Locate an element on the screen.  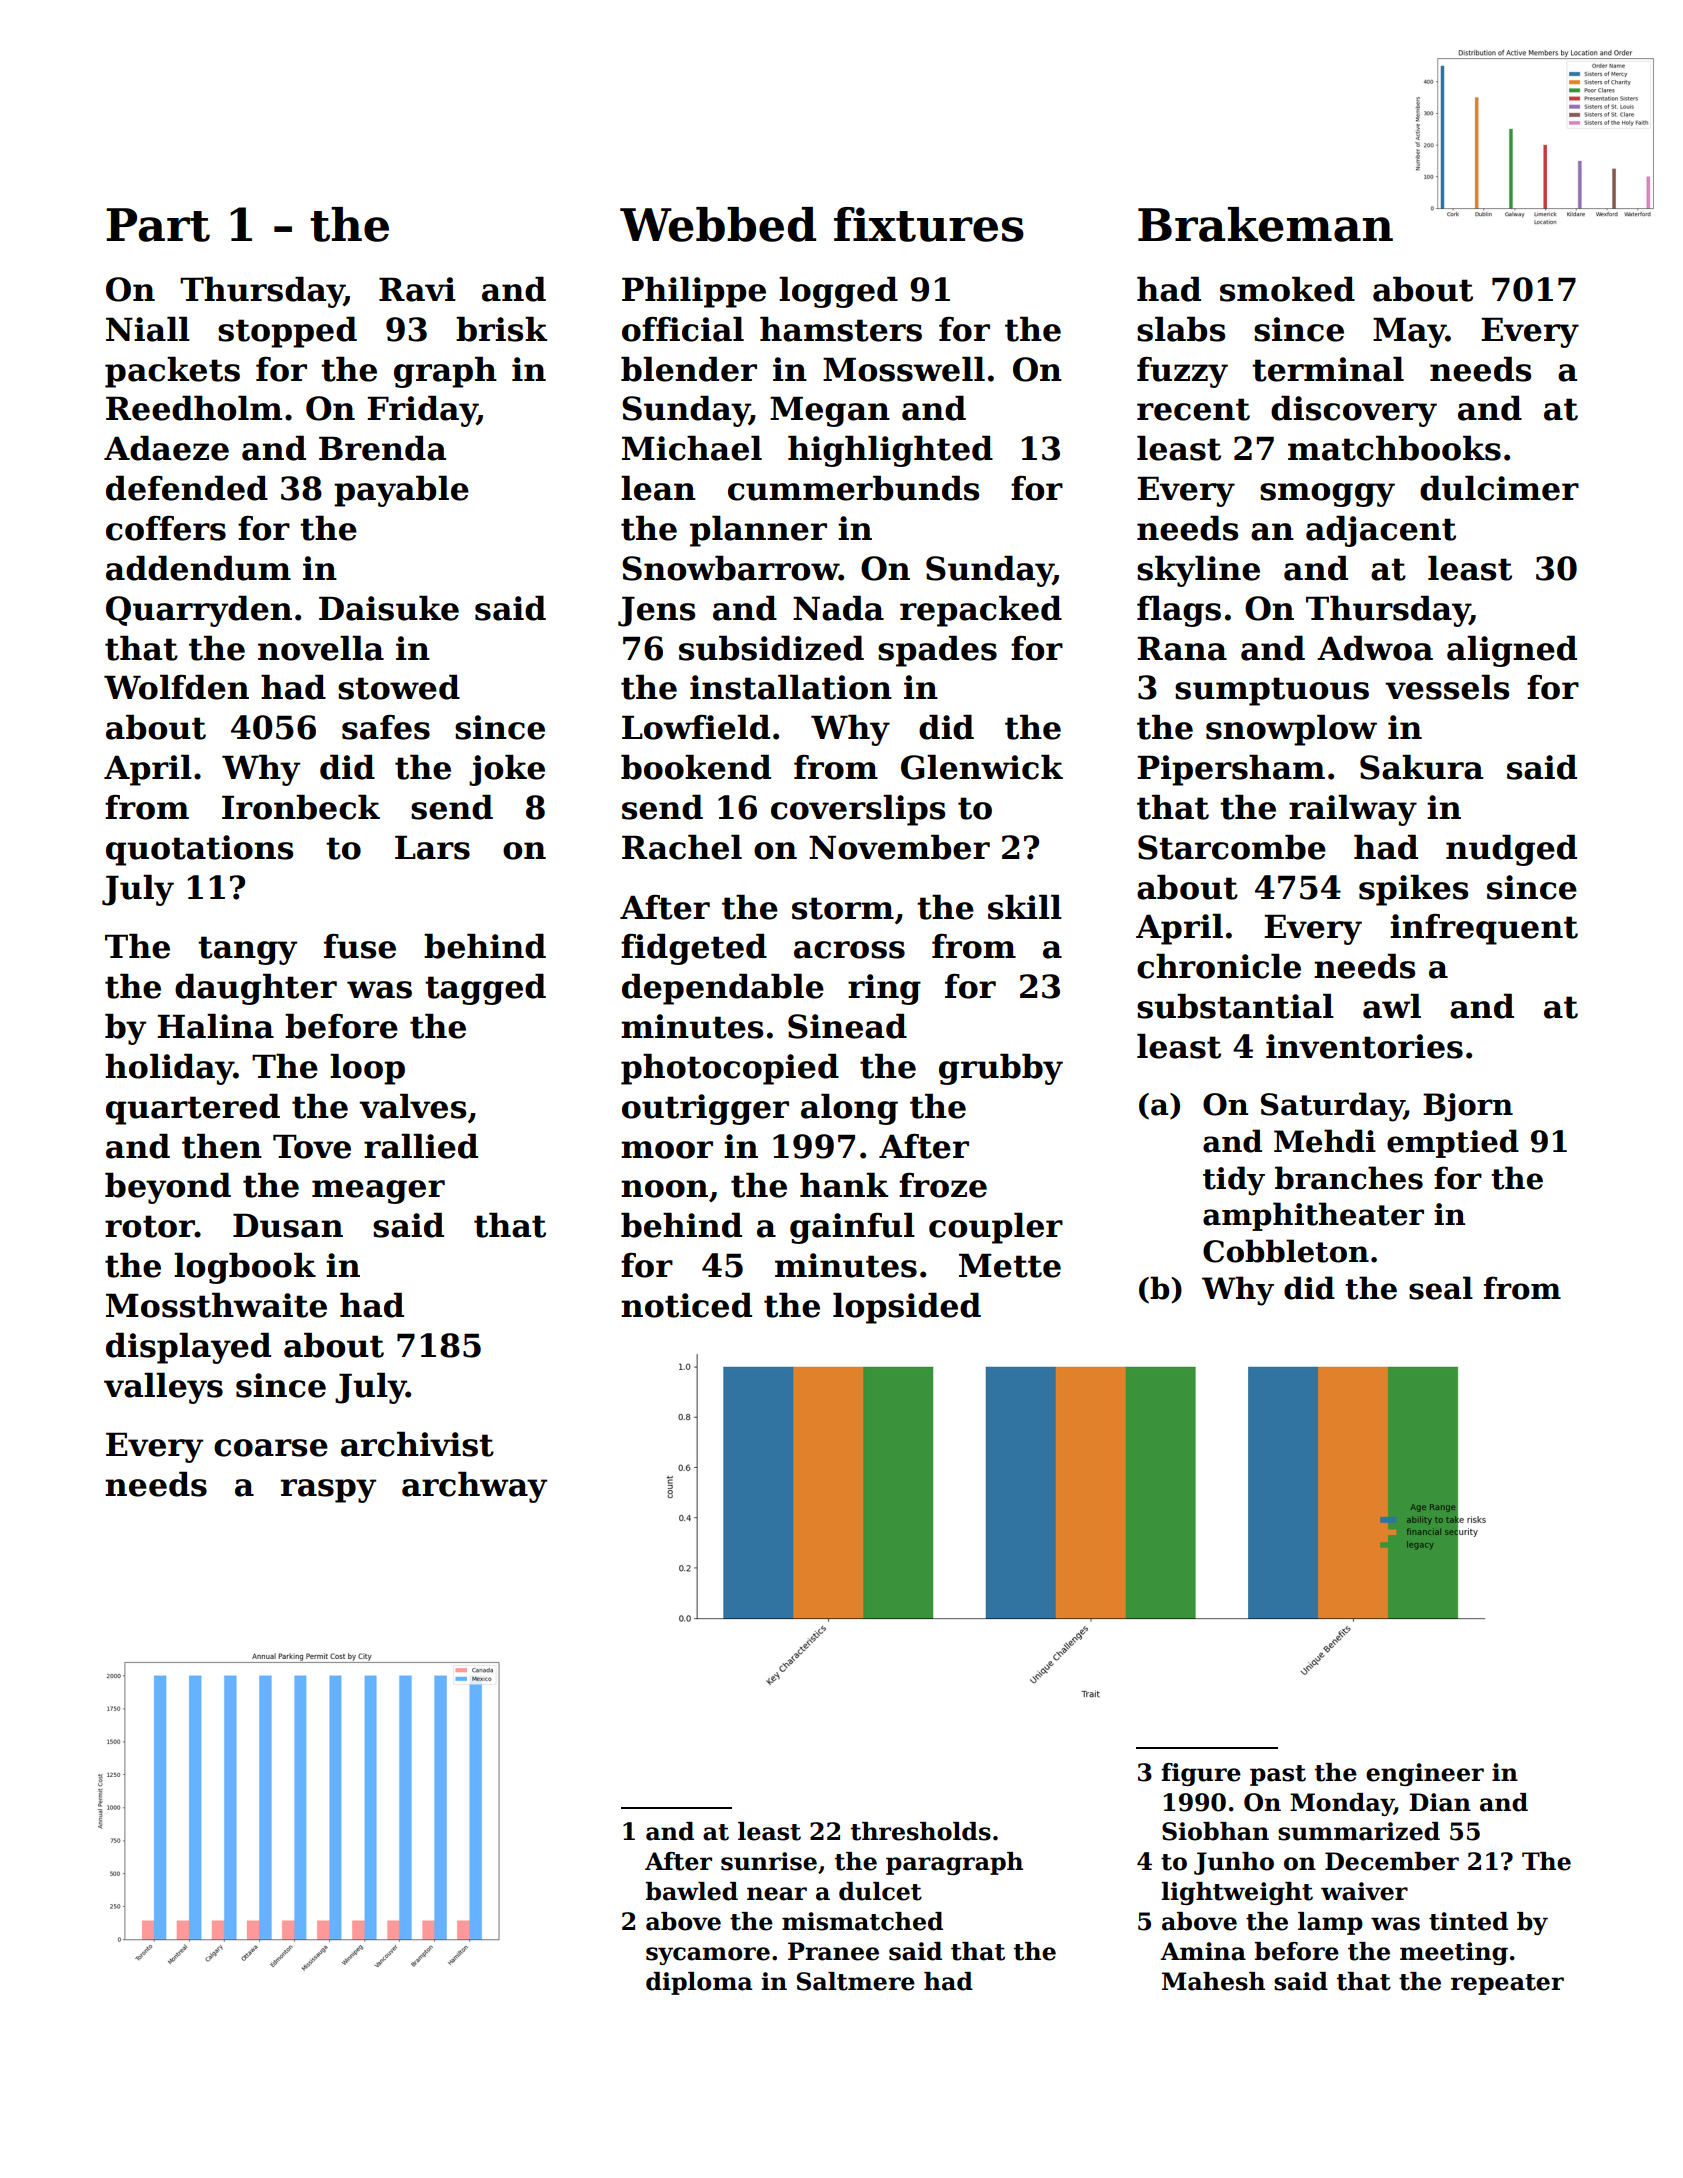
stowed is located at coordinates (399, 687).
